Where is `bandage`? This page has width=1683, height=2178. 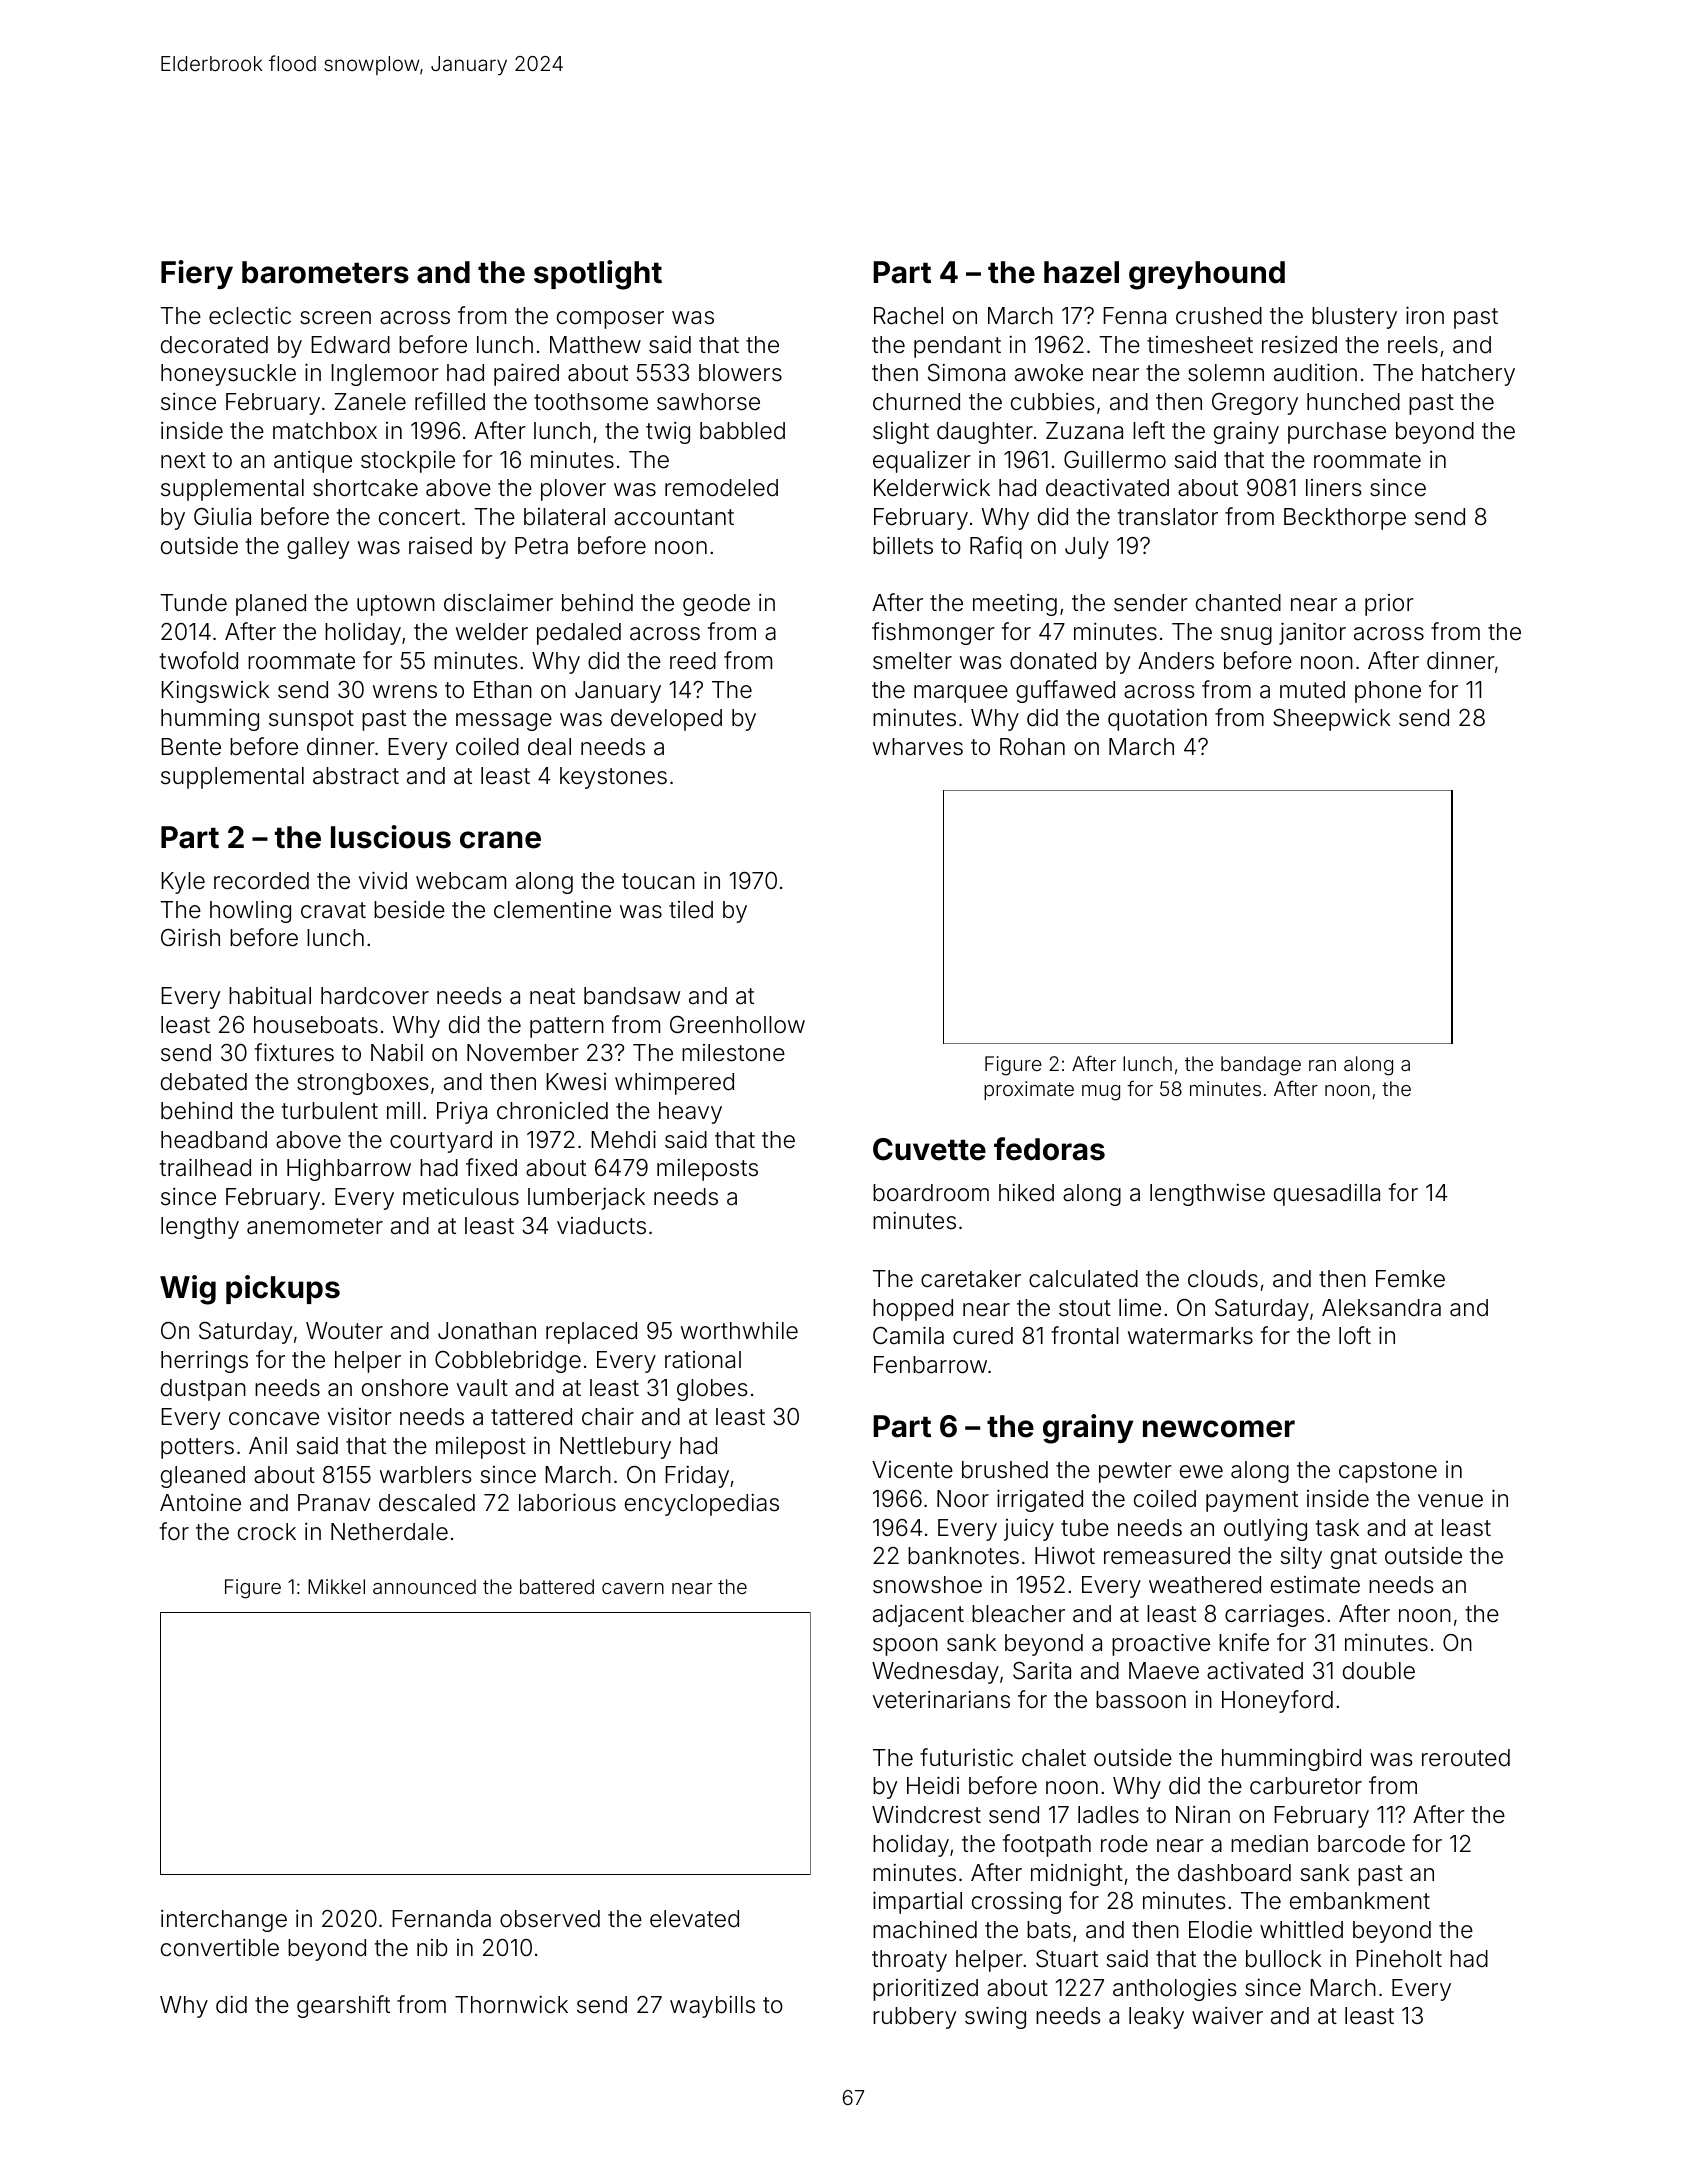
bandage is located at coordinates (1261, 1066).
